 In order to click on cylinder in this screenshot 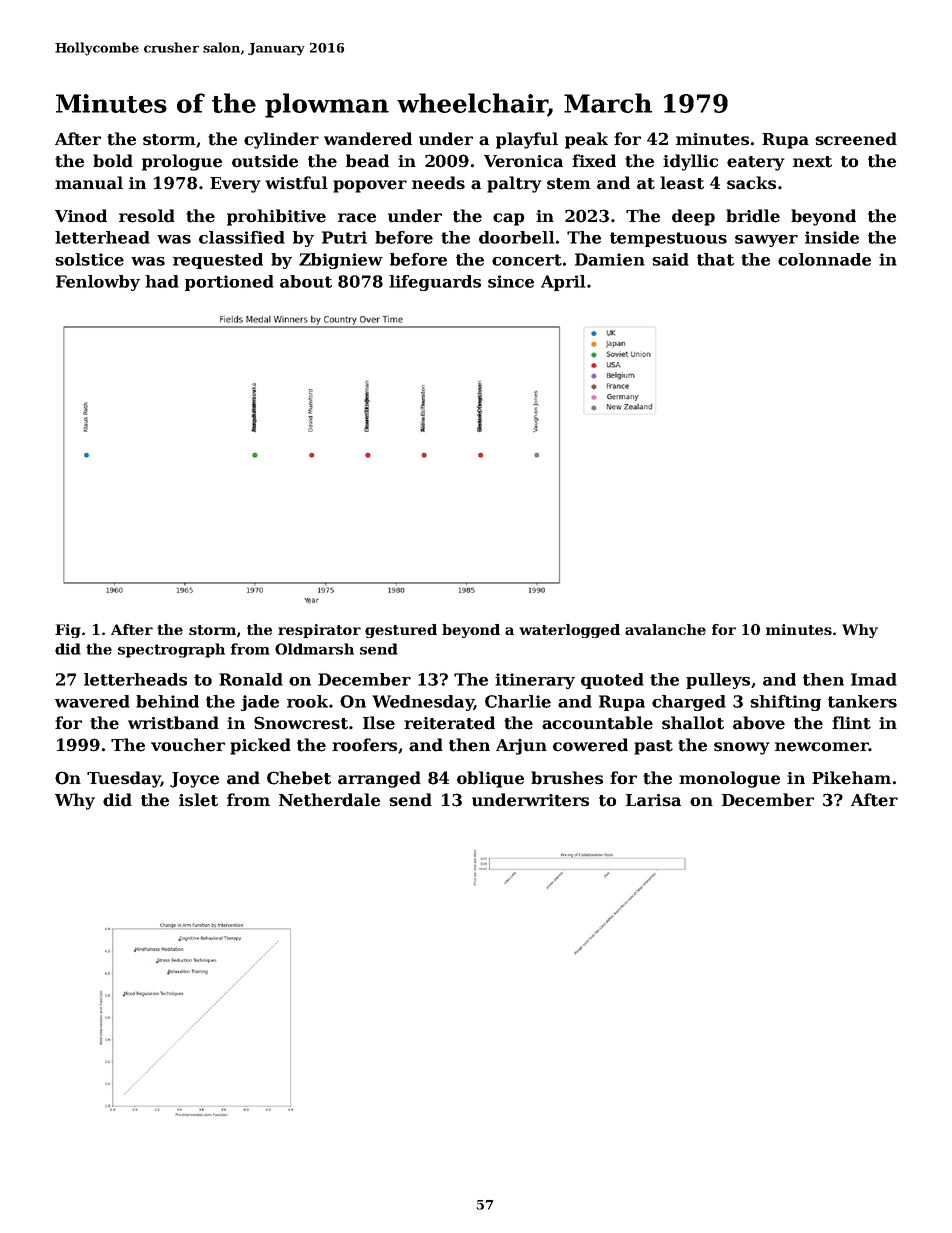, I will do `click(281, 140)`.
